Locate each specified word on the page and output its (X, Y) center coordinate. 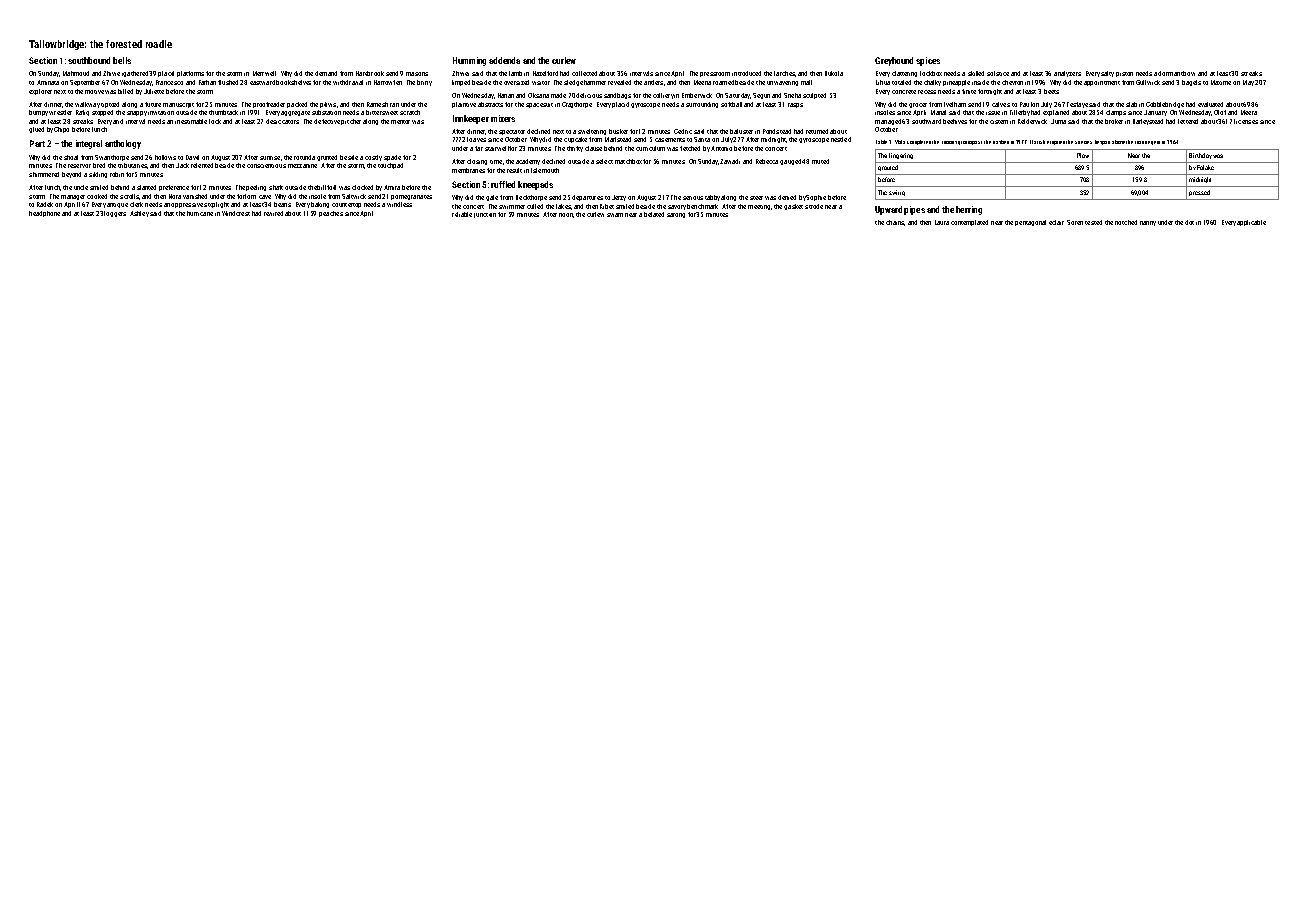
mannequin (1147, 143)
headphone (44, 214)
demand (326, 73)
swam (615, 215)
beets (1051, 91)
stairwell (497, 148)
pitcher (351, 121)
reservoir (79, 166)
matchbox (628, 161)
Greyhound (894, 61)
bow (1189, 74)
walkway (87, 105)
